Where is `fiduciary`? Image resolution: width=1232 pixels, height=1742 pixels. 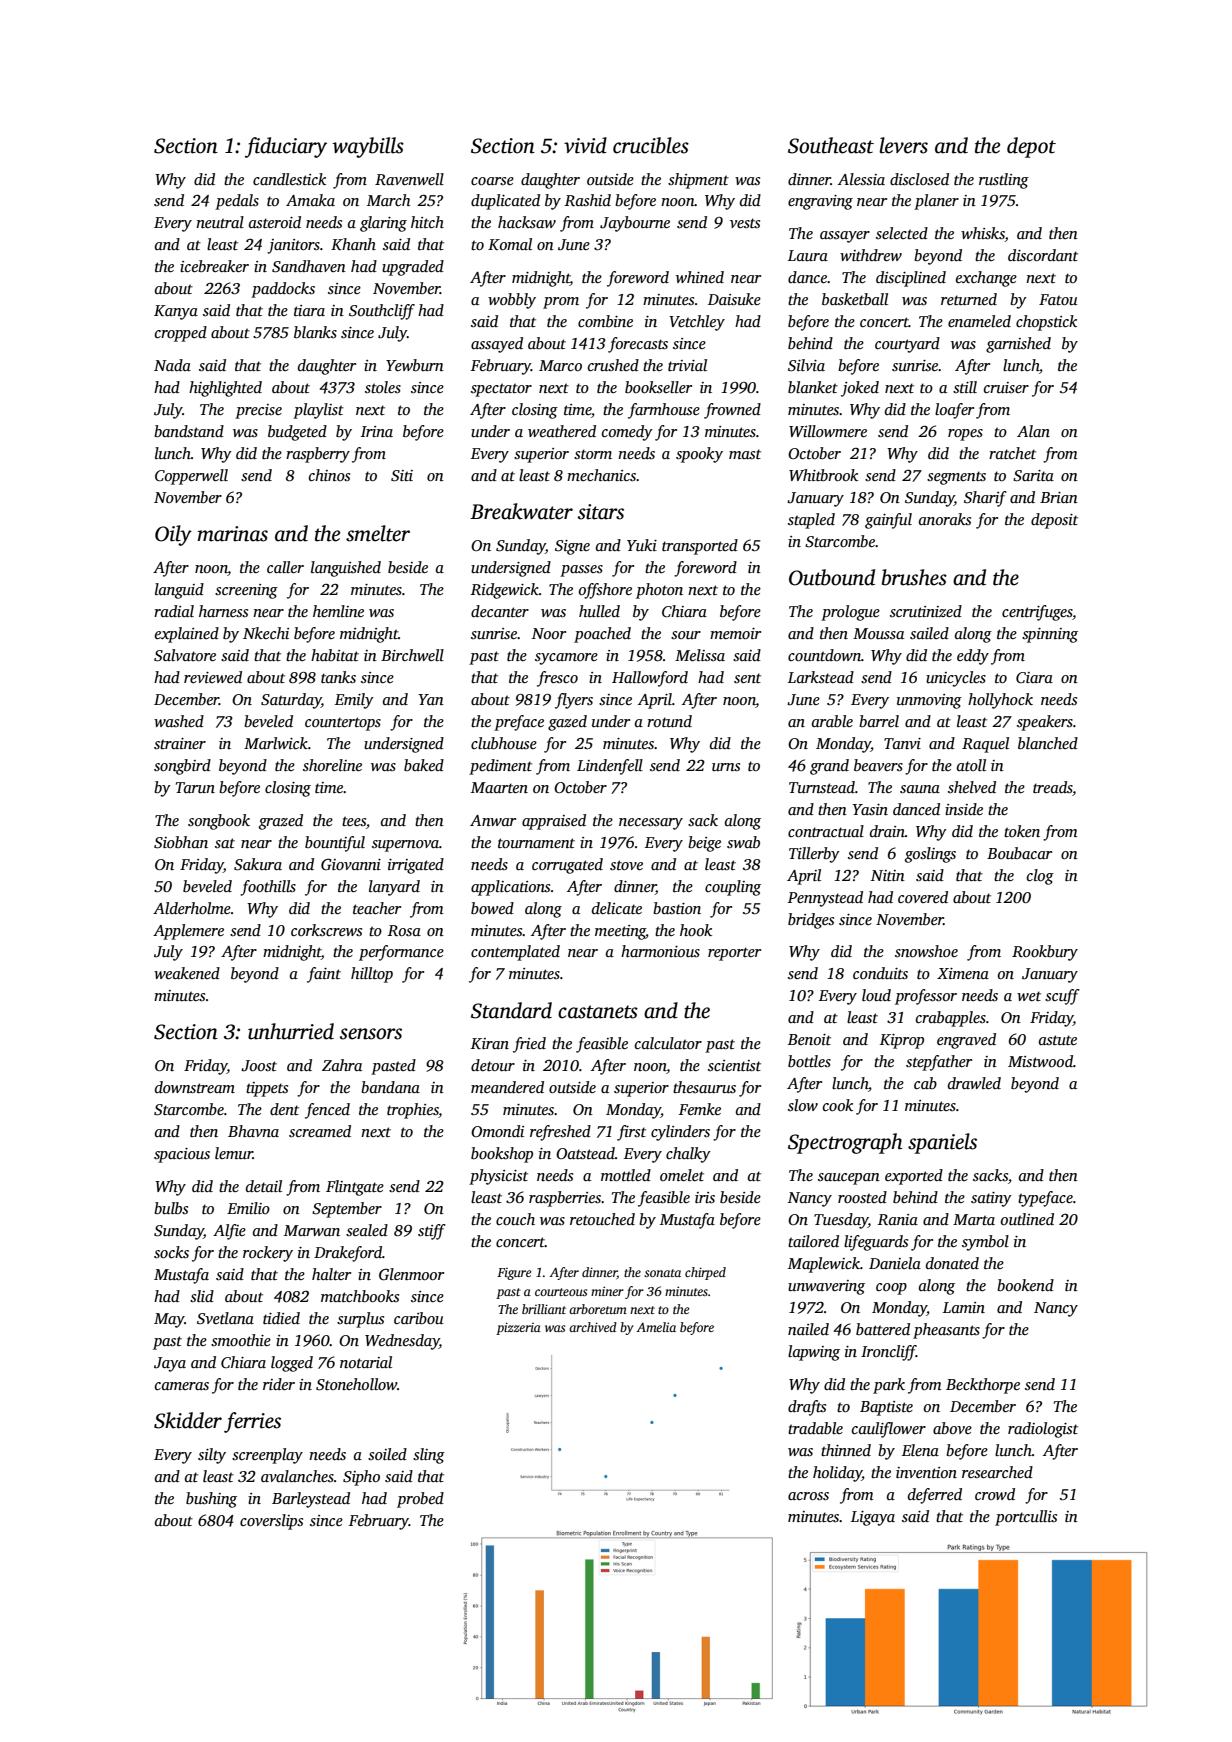 fiduciary is located at coordinates (286, 147).
